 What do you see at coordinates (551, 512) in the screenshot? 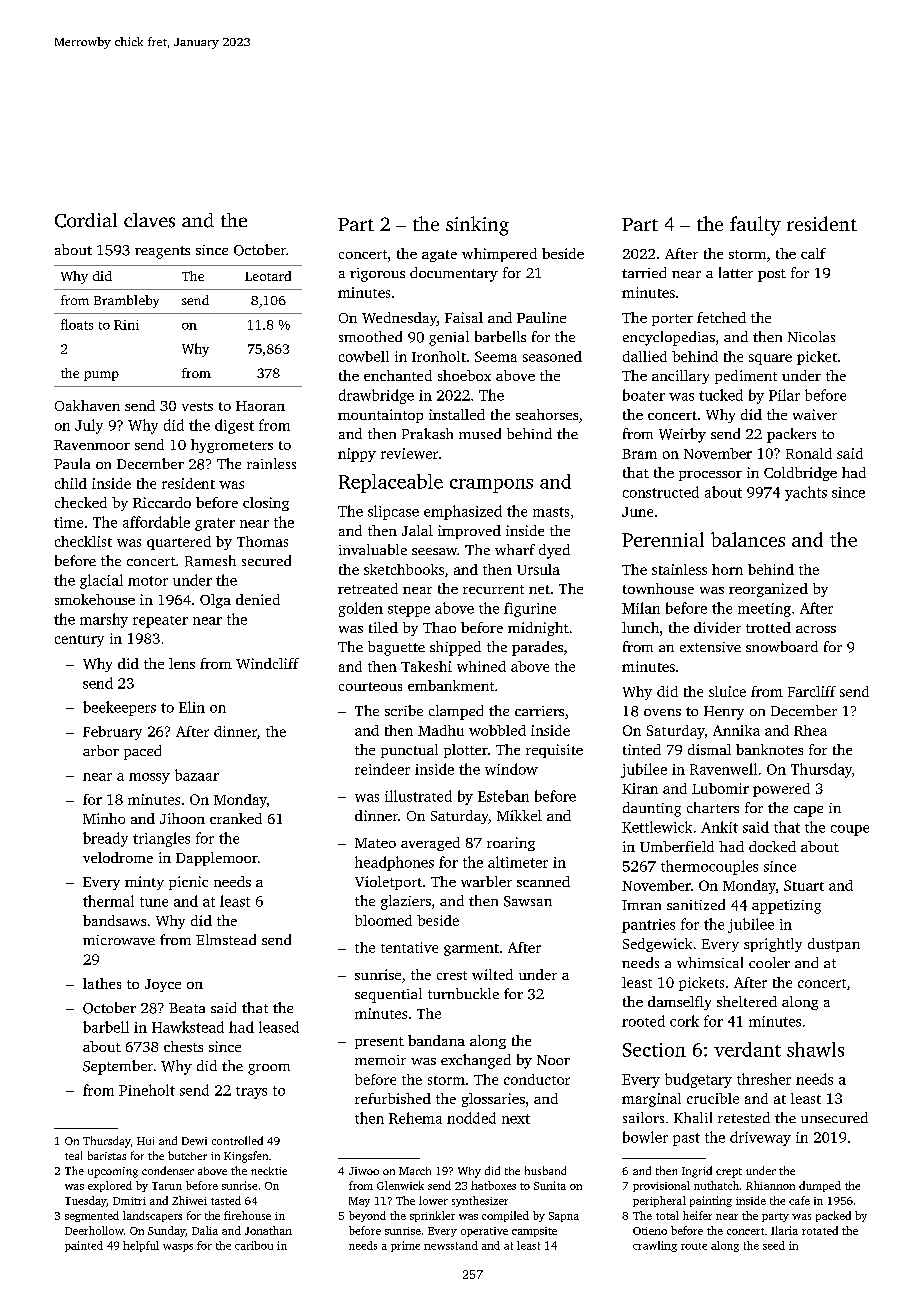
I see `masts` at bounding box center [551, 512].
